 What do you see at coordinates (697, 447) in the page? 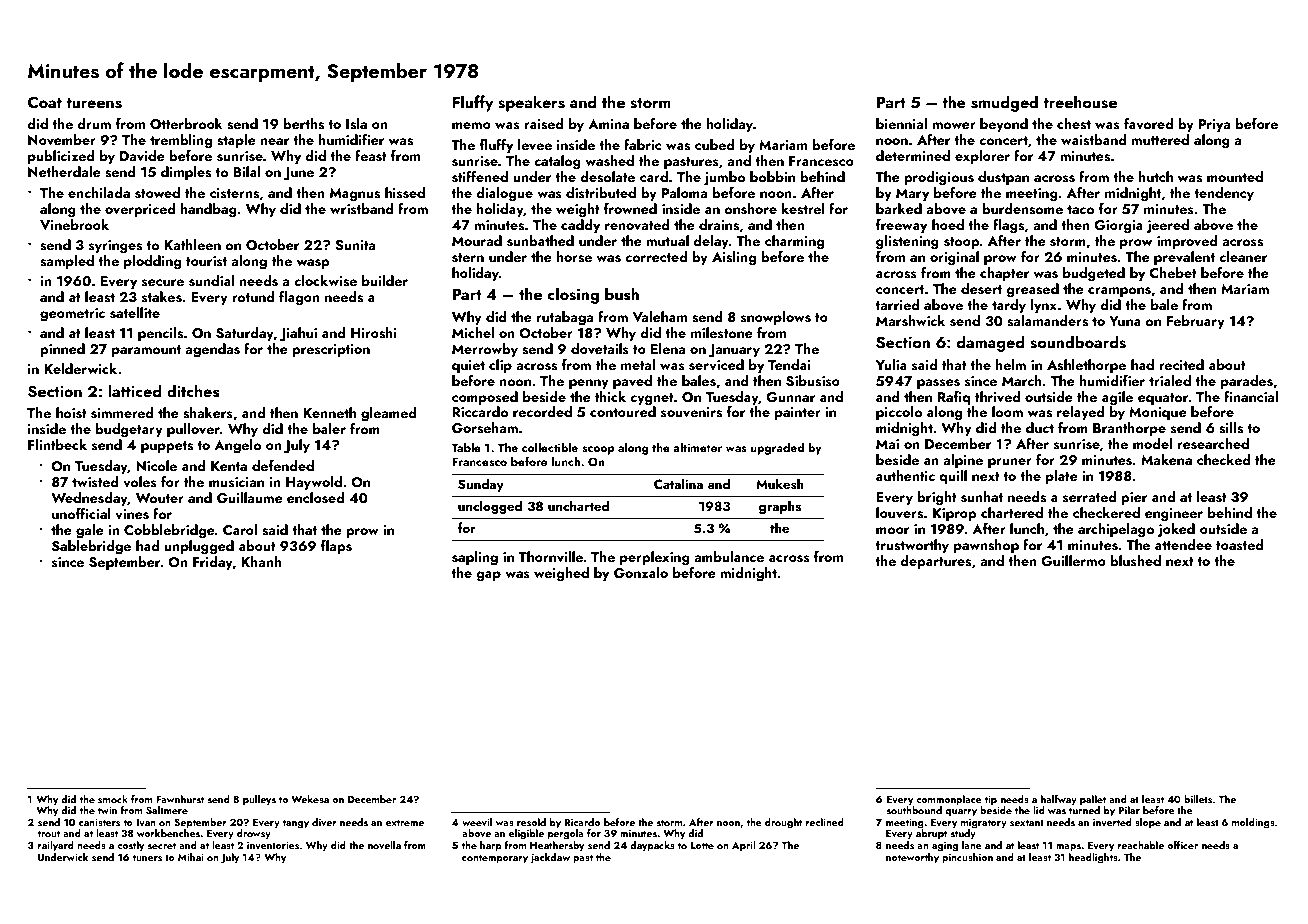
I see `altimeter` at bounding box center [697, 447].
